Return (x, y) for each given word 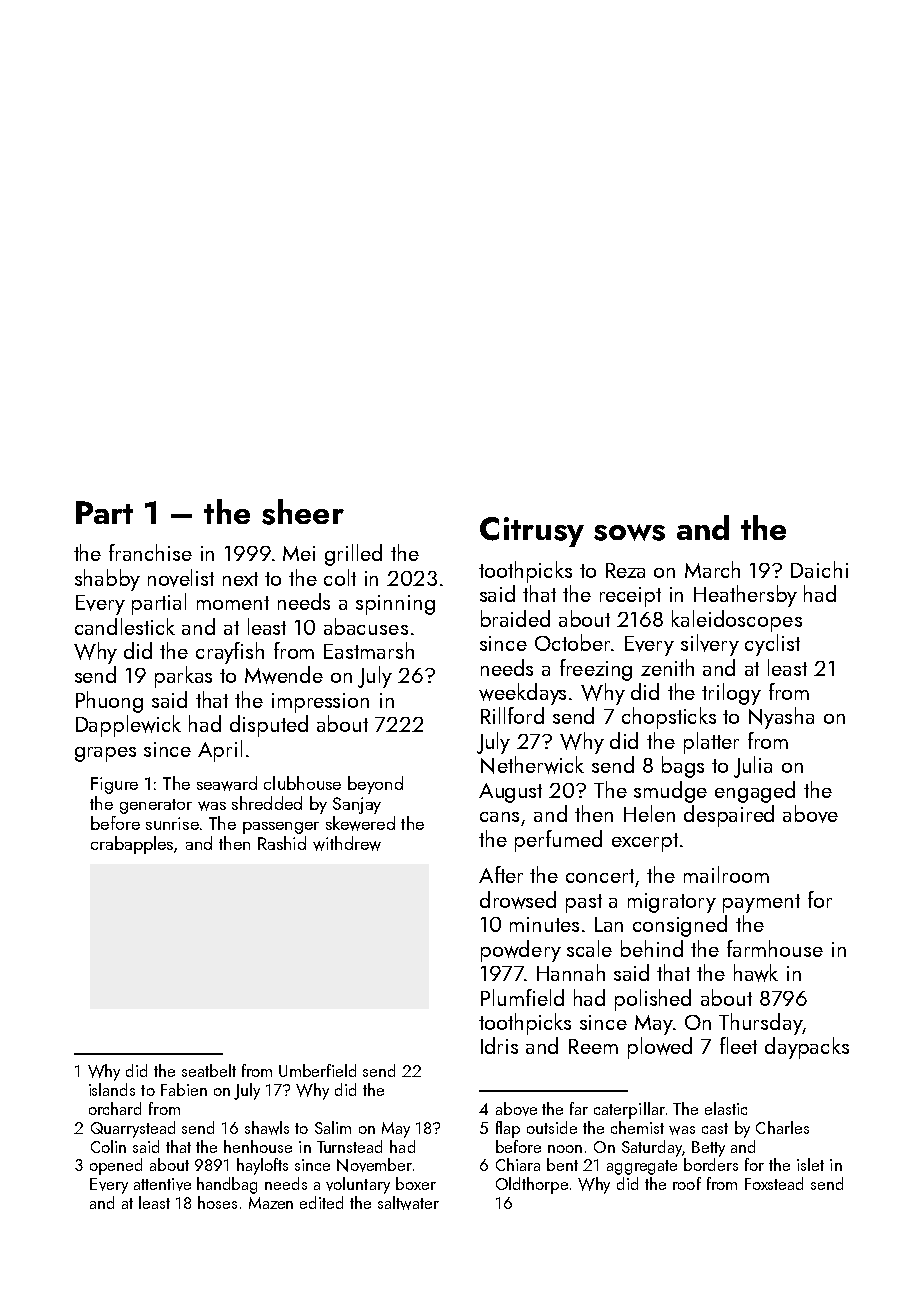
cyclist (772, 645)
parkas (183, 677)
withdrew (347, 843)
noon (565, 1149)
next (240, 579)
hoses (217, 1202)
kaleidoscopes (737, 621)
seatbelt (209, 1070)
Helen (649, 813)
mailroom (726, 874)
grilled (353, 555)
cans (499, 817)
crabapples (132, 845)
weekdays (522, 694)
